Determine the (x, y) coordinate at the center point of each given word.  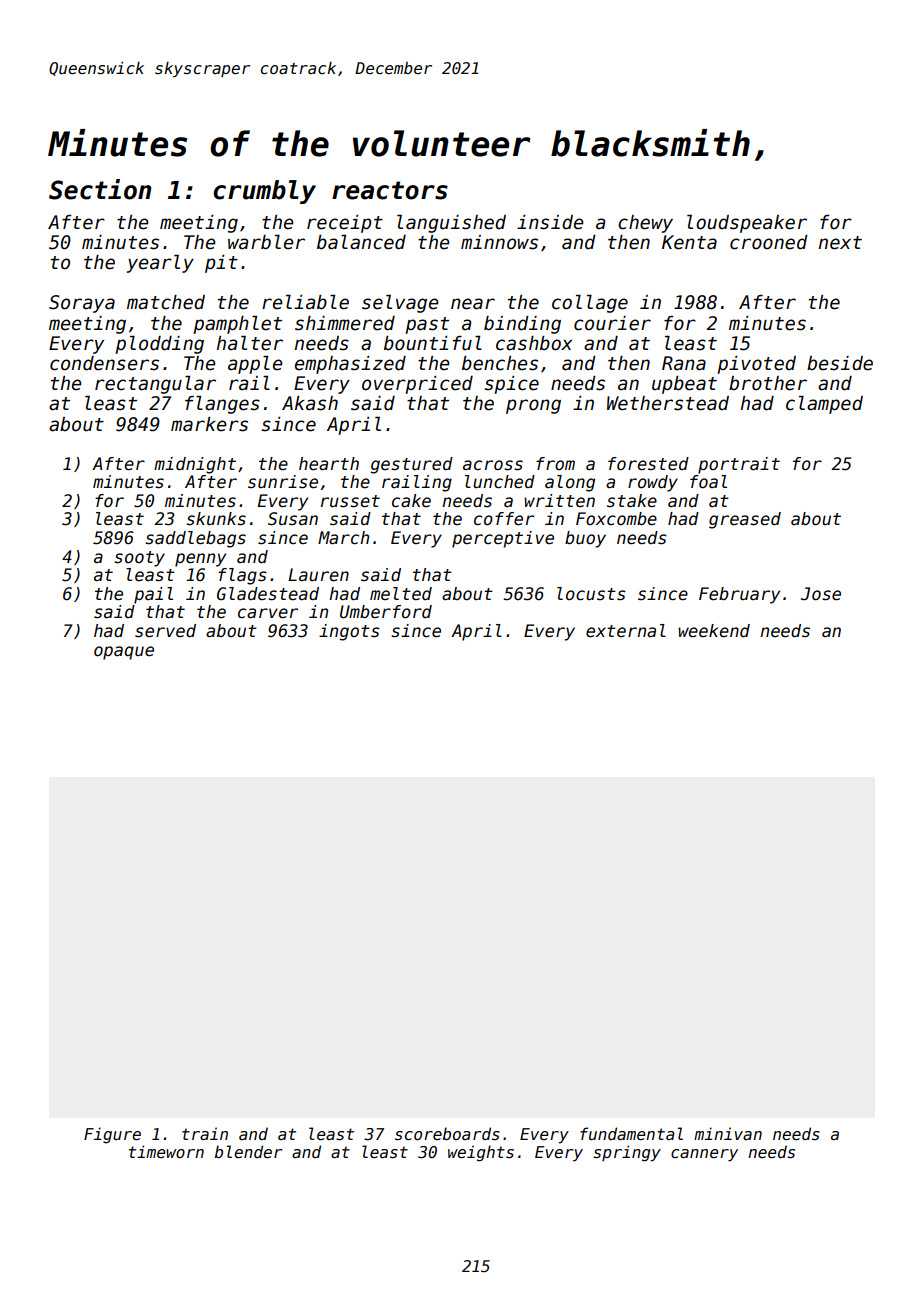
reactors (390, 190)
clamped (824, 405)
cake (411, 501)
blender (248, 1151)
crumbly (264, 192)
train (205, 1133)
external (626, 631)
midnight (195, 465)
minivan (728, 1133)
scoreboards (447, 1134)
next (840, 243)
